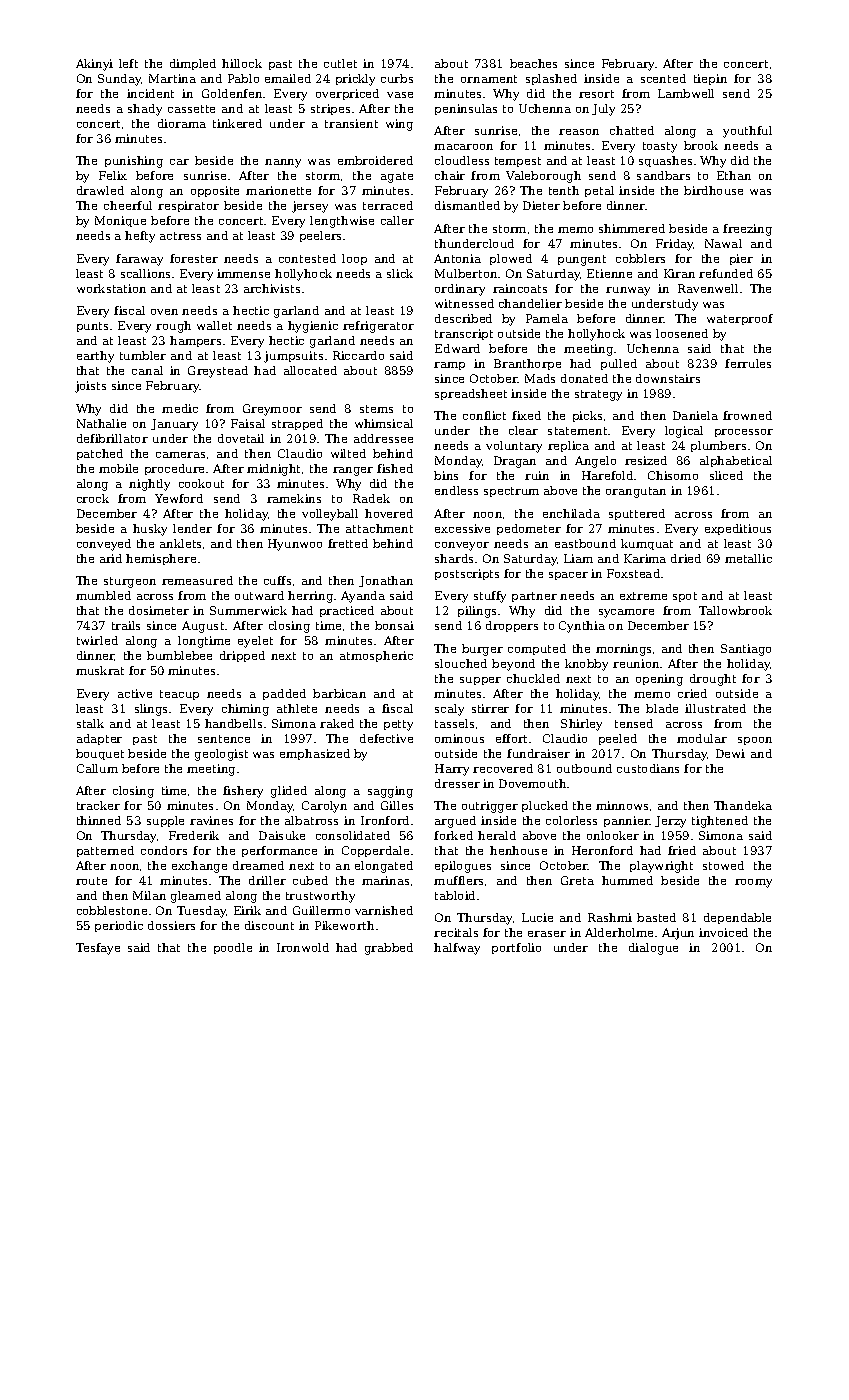 The height and width of the screenshot is (1400, 849). What do you see at coordinates (94, 65) in the screenshot?
I see `Akinyi` at bounding box center [94, 65].
